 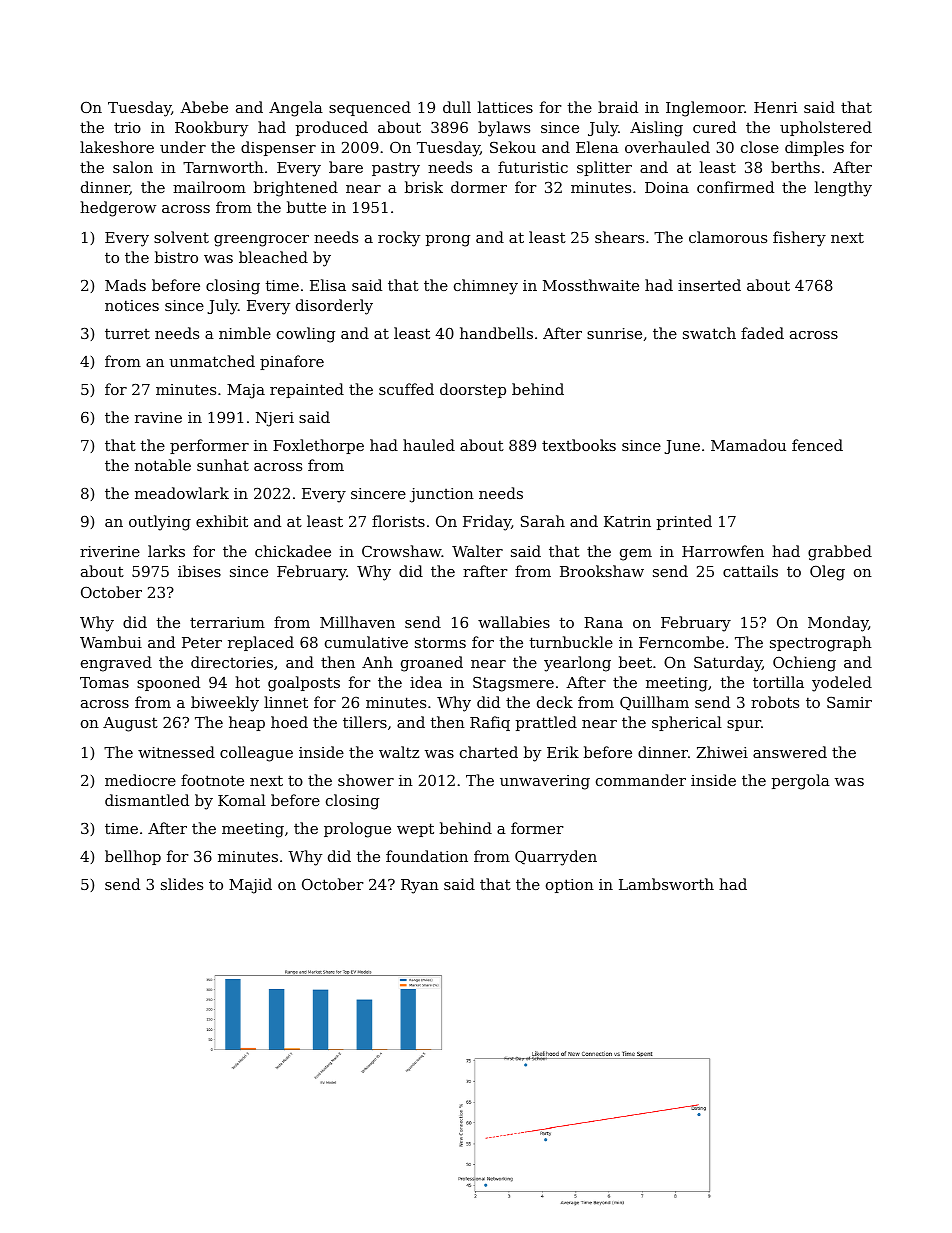 I want to click on mailroom, so click(x=209, y=187).
